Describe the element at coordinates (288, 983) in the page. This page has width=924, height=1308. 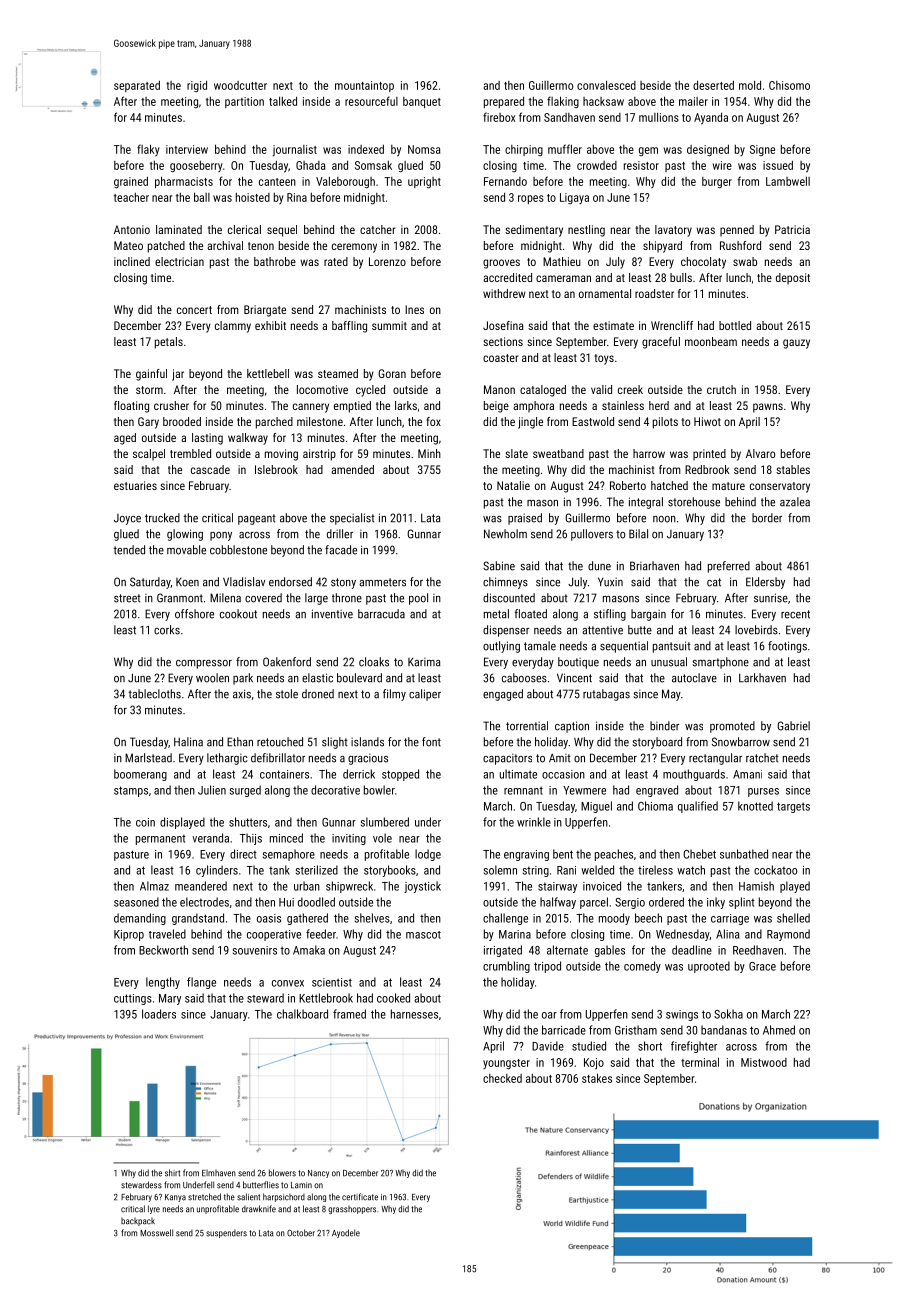
I see `convex` at that location.
